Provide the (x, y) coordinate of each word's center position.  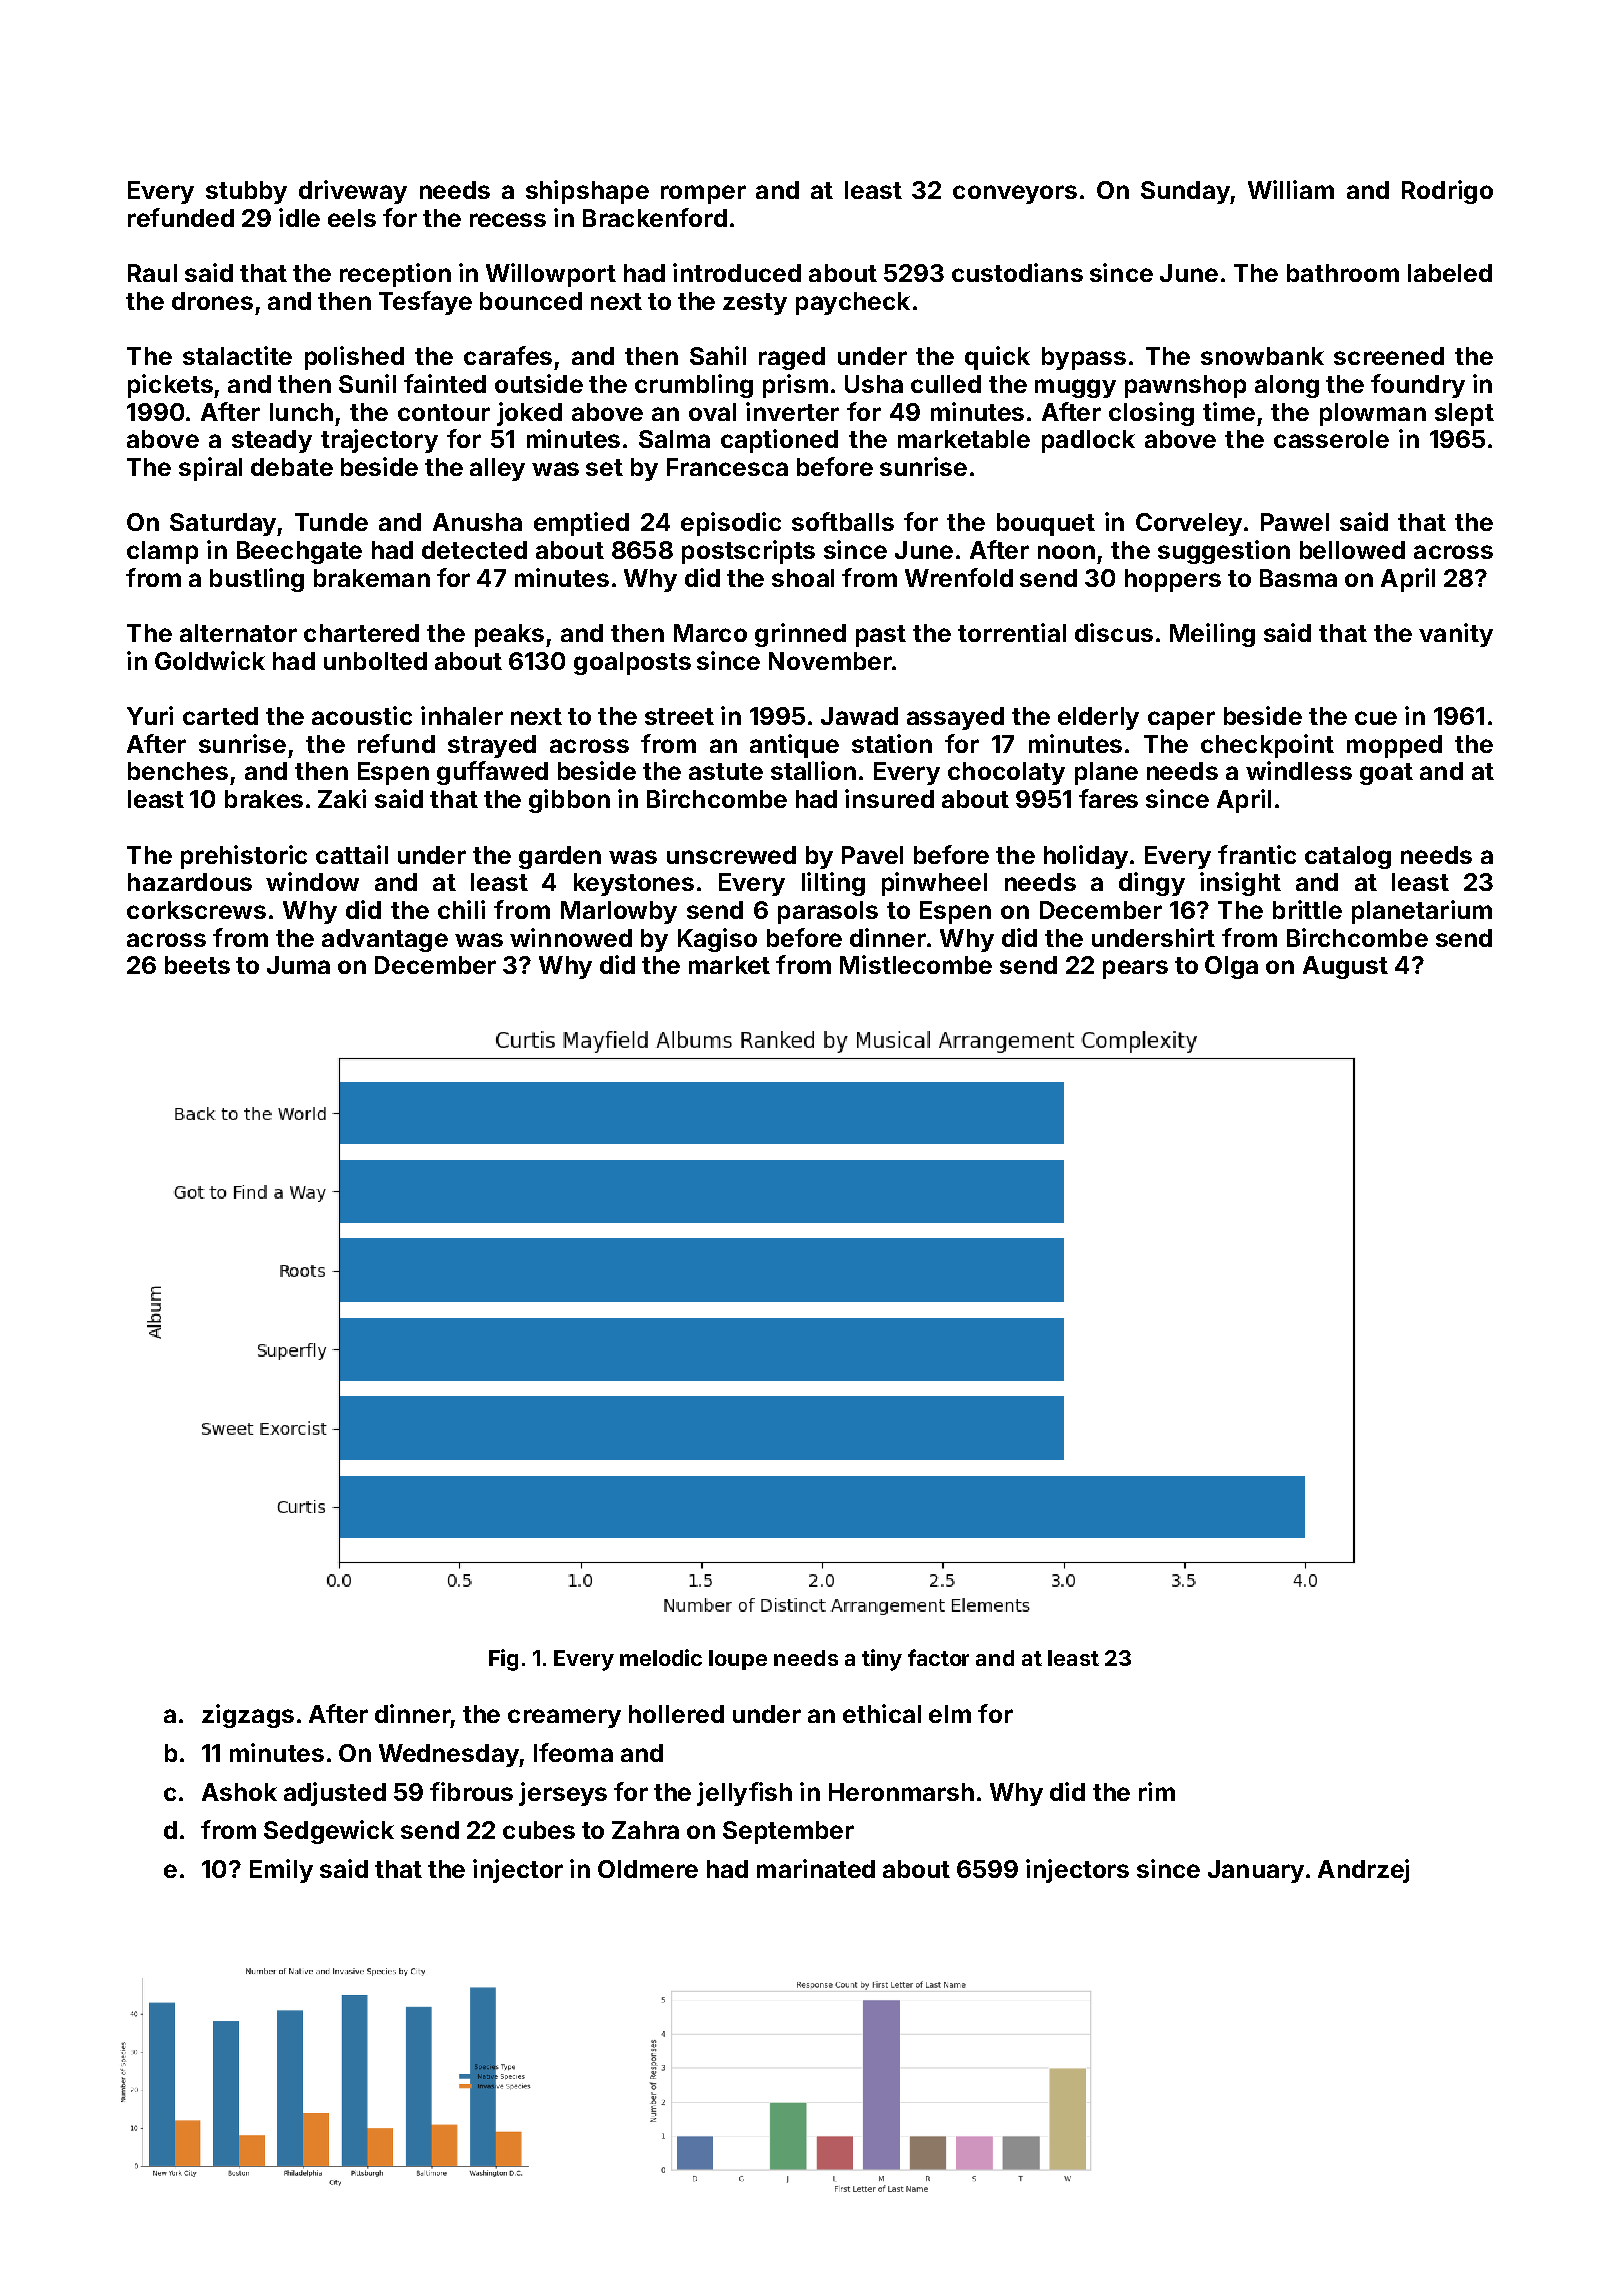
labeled (1450, 273)
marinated (816, 1868)
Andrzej (1363, 1871)
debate (292, 467)
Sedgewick (329, 1832)
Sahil (718, 355)
